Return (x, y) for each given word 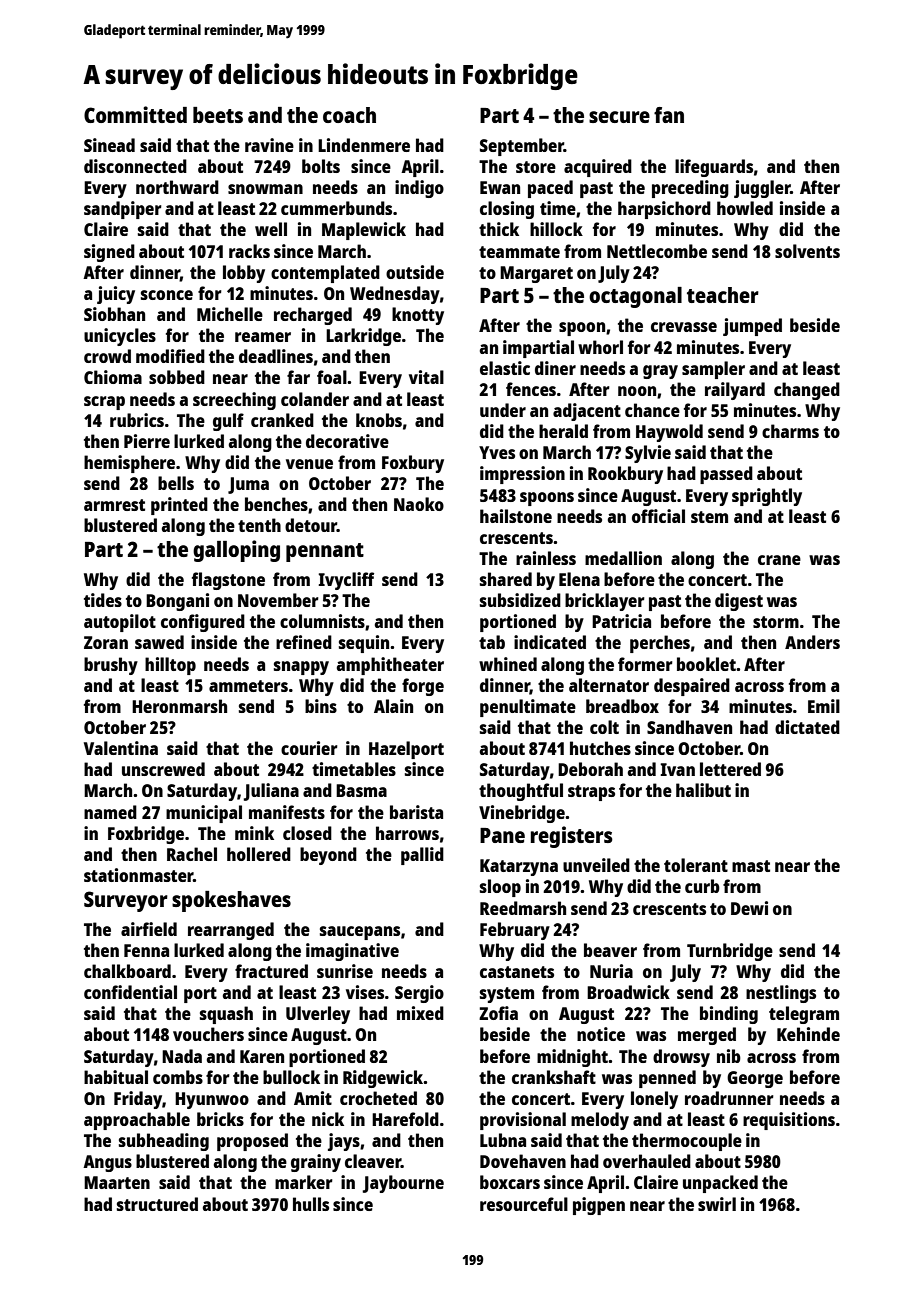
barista (416, 812)
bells (176, 483)
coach (349, 115)
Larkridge (363, 337)
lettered (730, 769)
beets (218, 115)
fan (669, 115)
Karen (262, 1056)
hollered (259, 854)
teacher (723, 295)
